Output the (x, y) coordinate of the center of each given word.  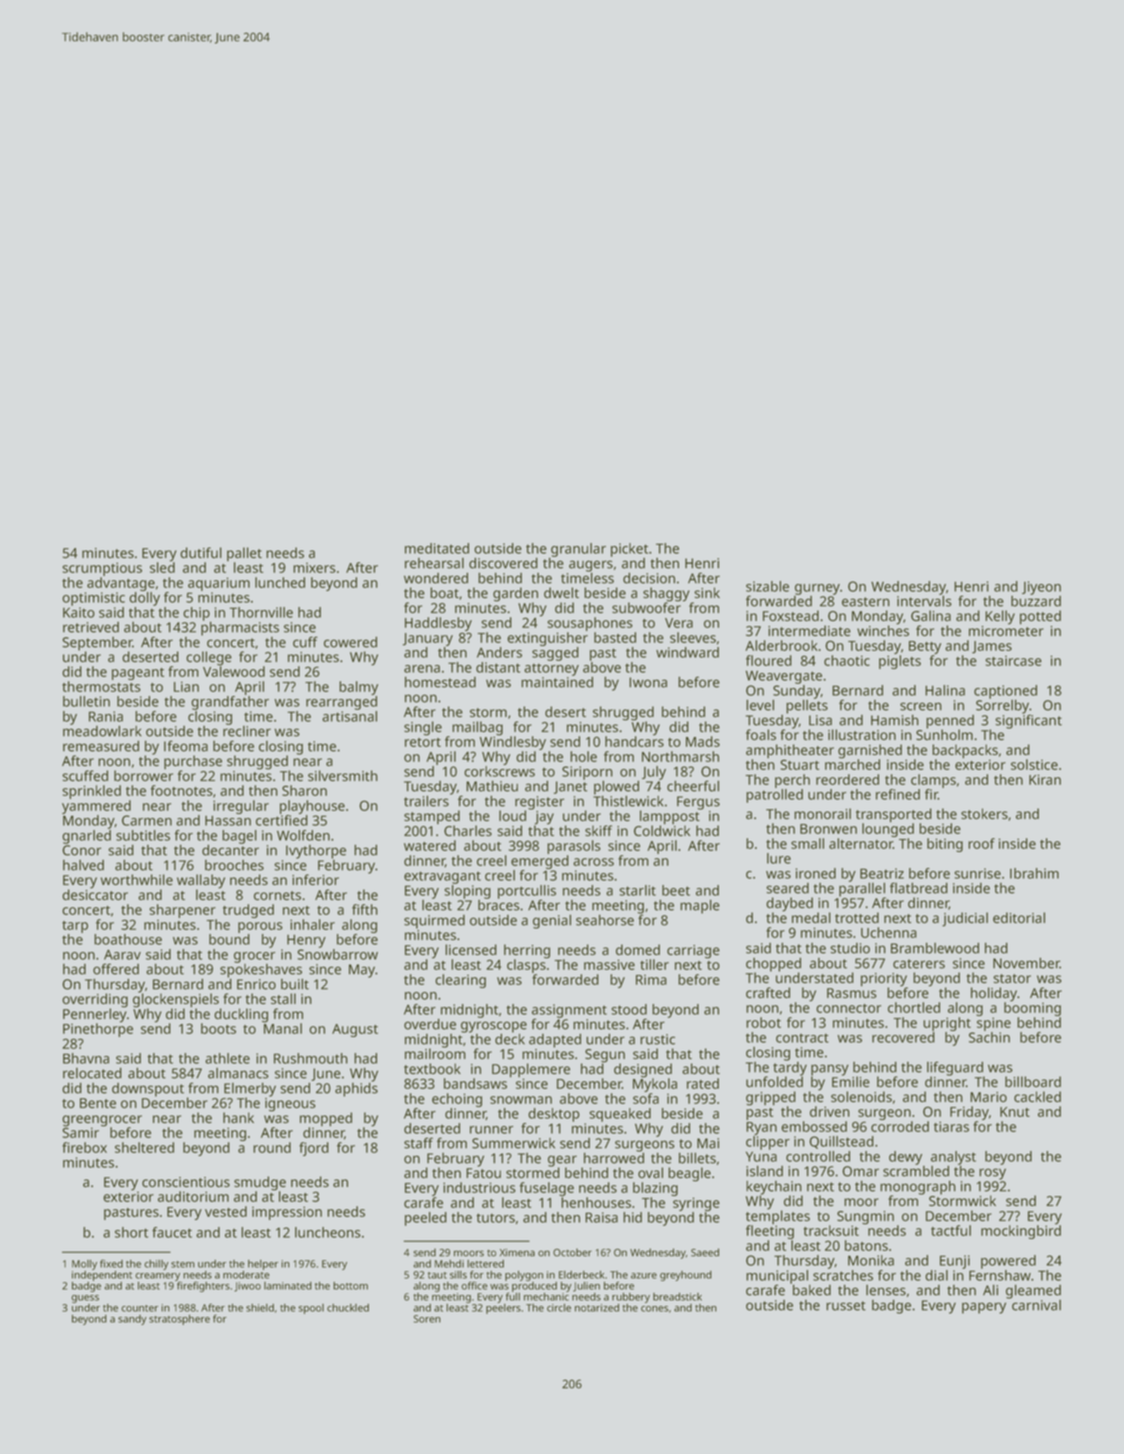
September (98, 644)
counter (139, 1308)
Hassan (228, 820)
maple (700, 906)
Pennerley (95, 1015)
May (362, 971)
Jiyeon (1041, 588)
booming (1032, 1009)
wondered (436, 578)
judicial (965, 919)
